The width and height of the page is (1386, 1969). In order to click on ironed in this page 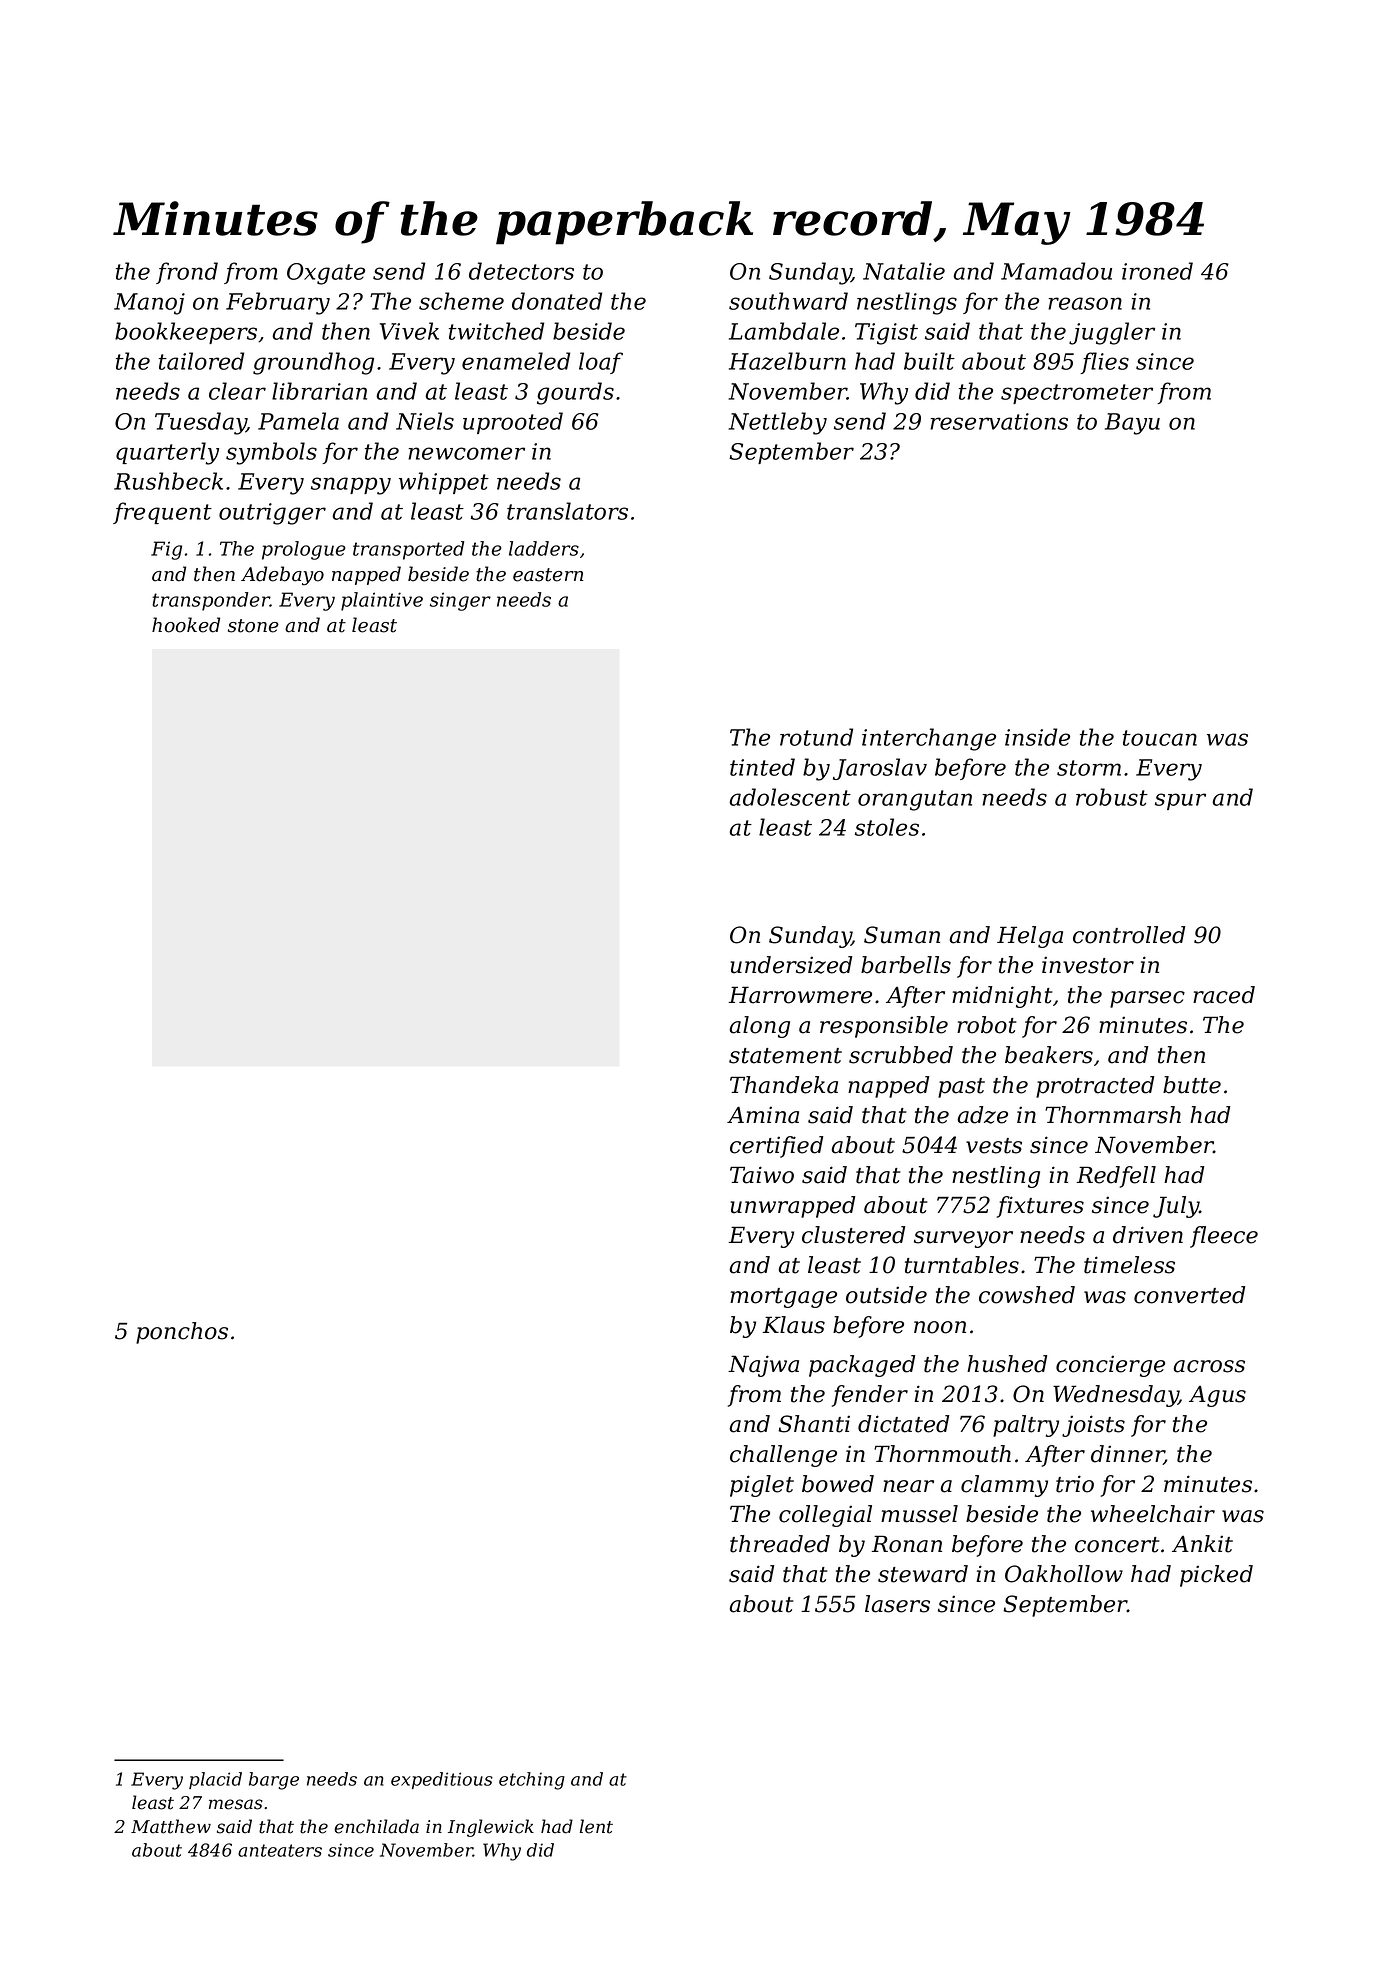, I will do `click(1157, 271)`.
